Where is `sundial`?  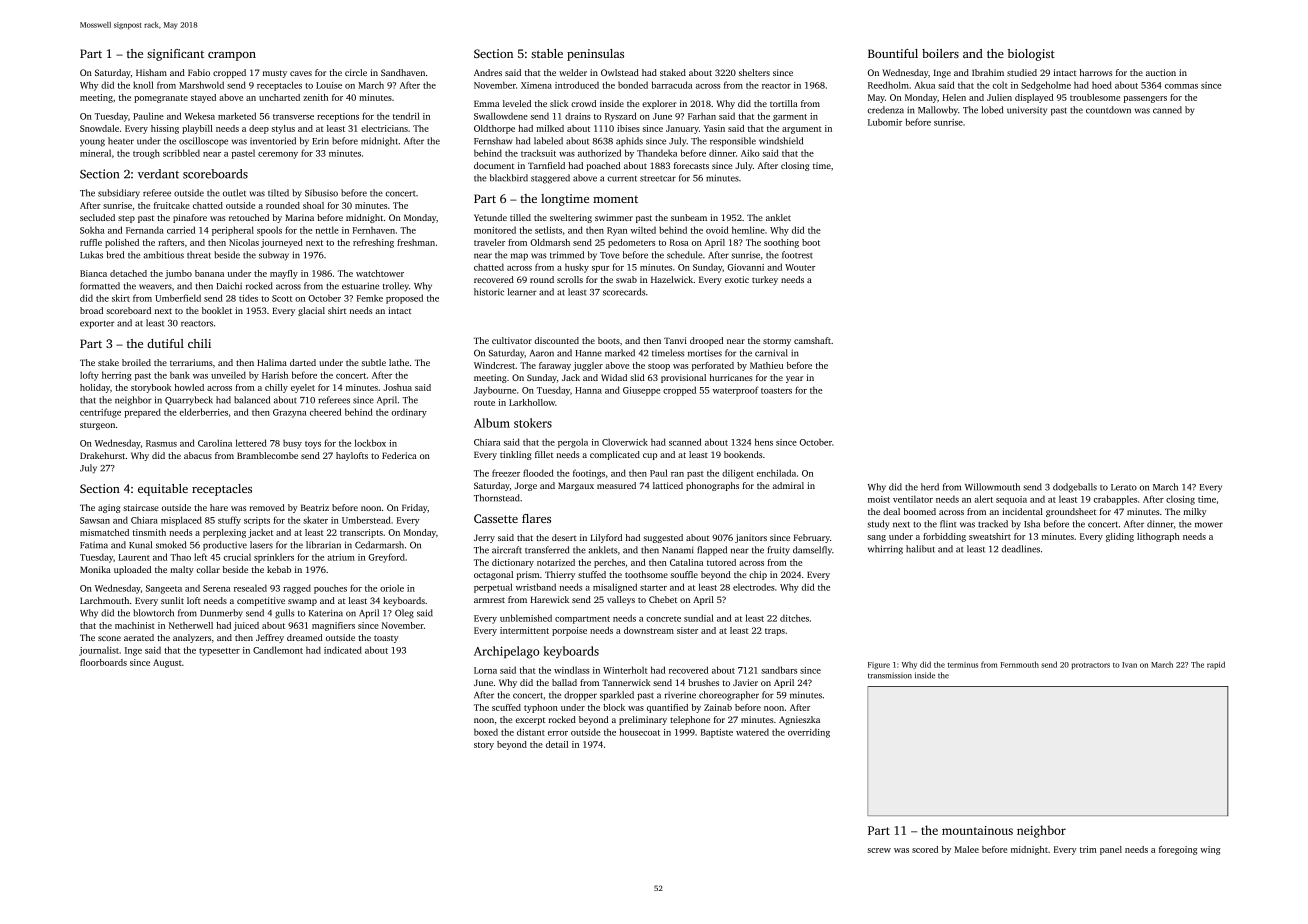
sundial is located at coordinates (699, 618).
